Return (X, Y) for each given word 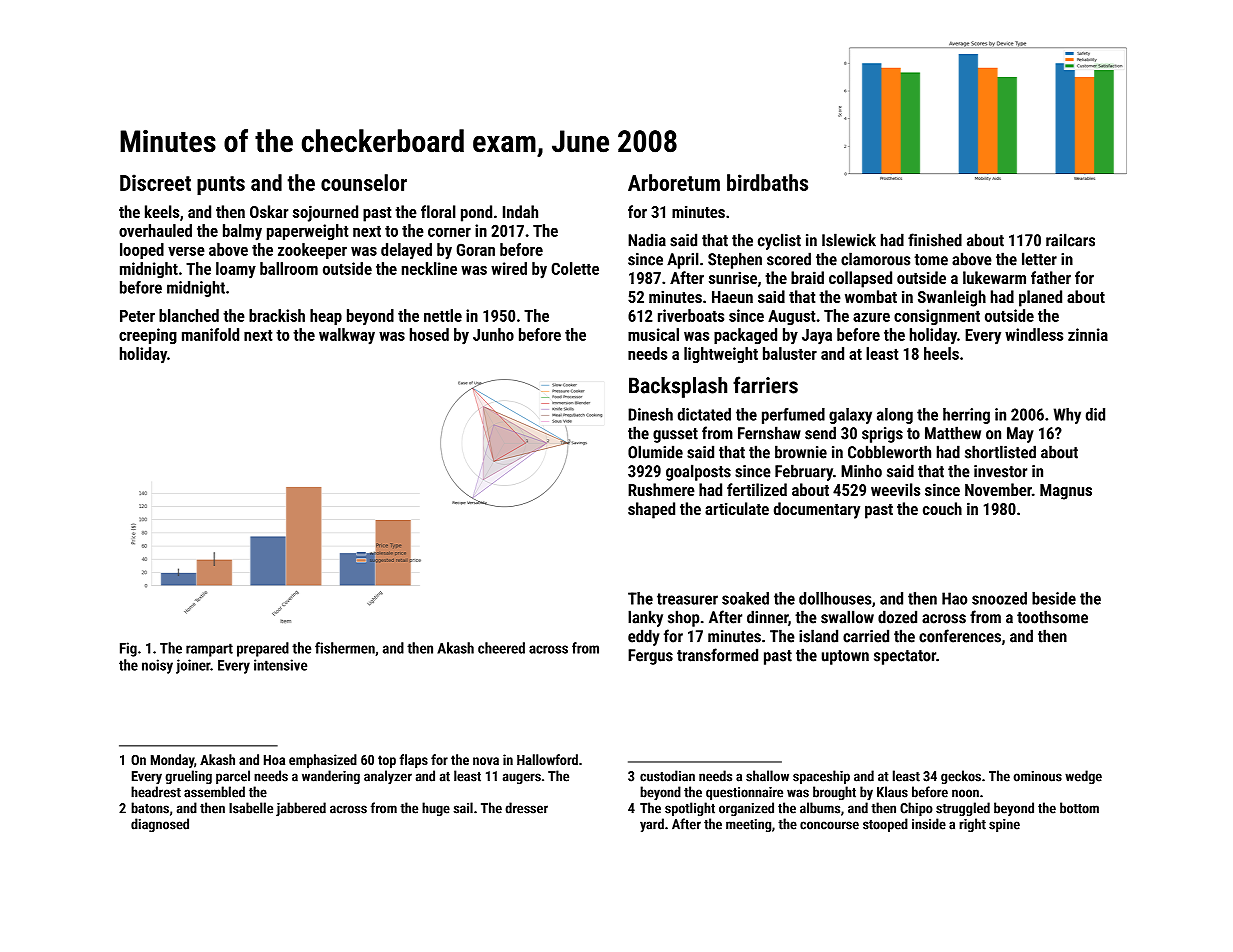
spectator (905, 657)
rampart (209, 650)
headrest (156, 792)
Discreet (155, 182)
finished (935, 240)
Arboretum (674, 182)
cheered (501, 648)
